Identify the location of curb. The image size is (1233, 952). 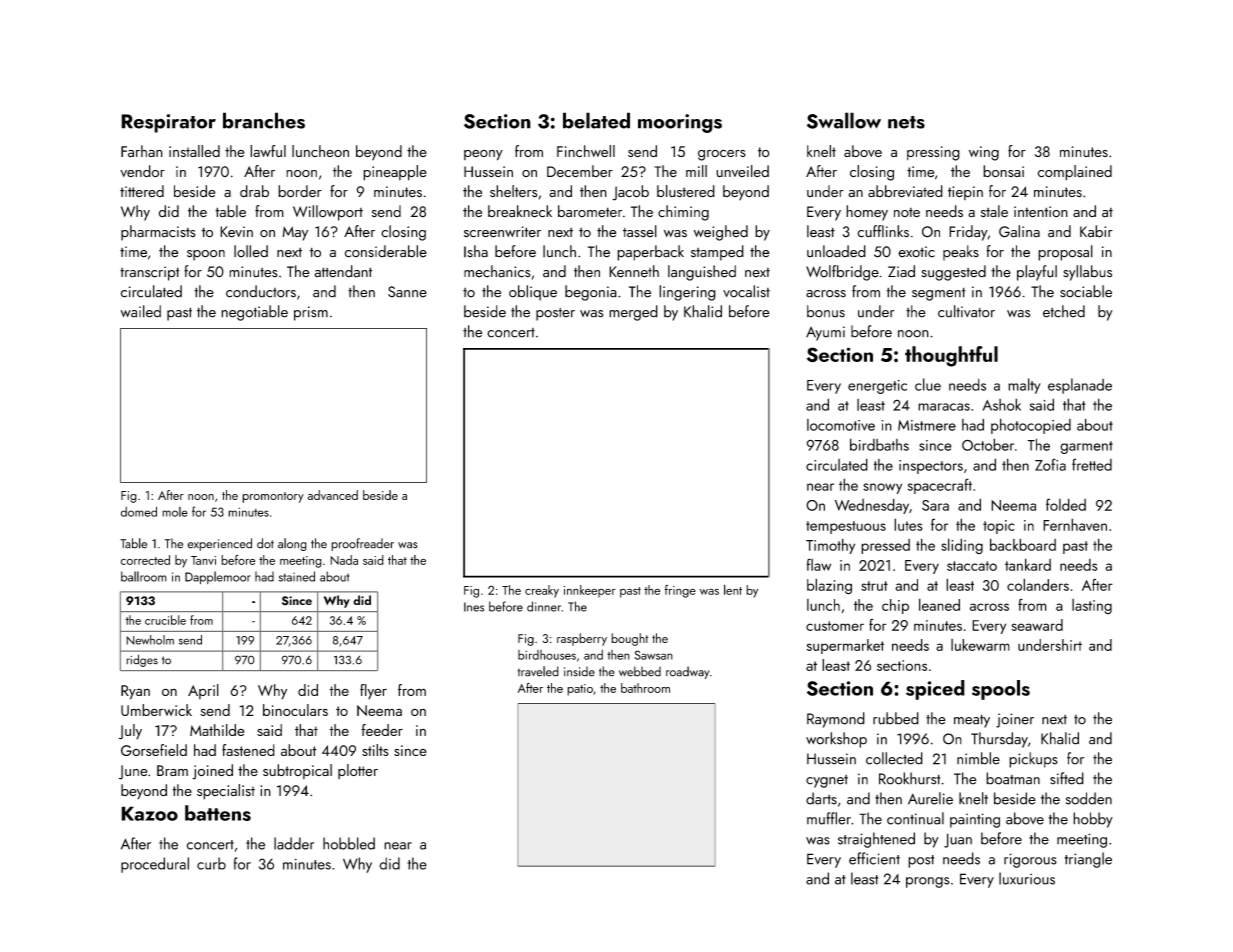
(211, 863).
